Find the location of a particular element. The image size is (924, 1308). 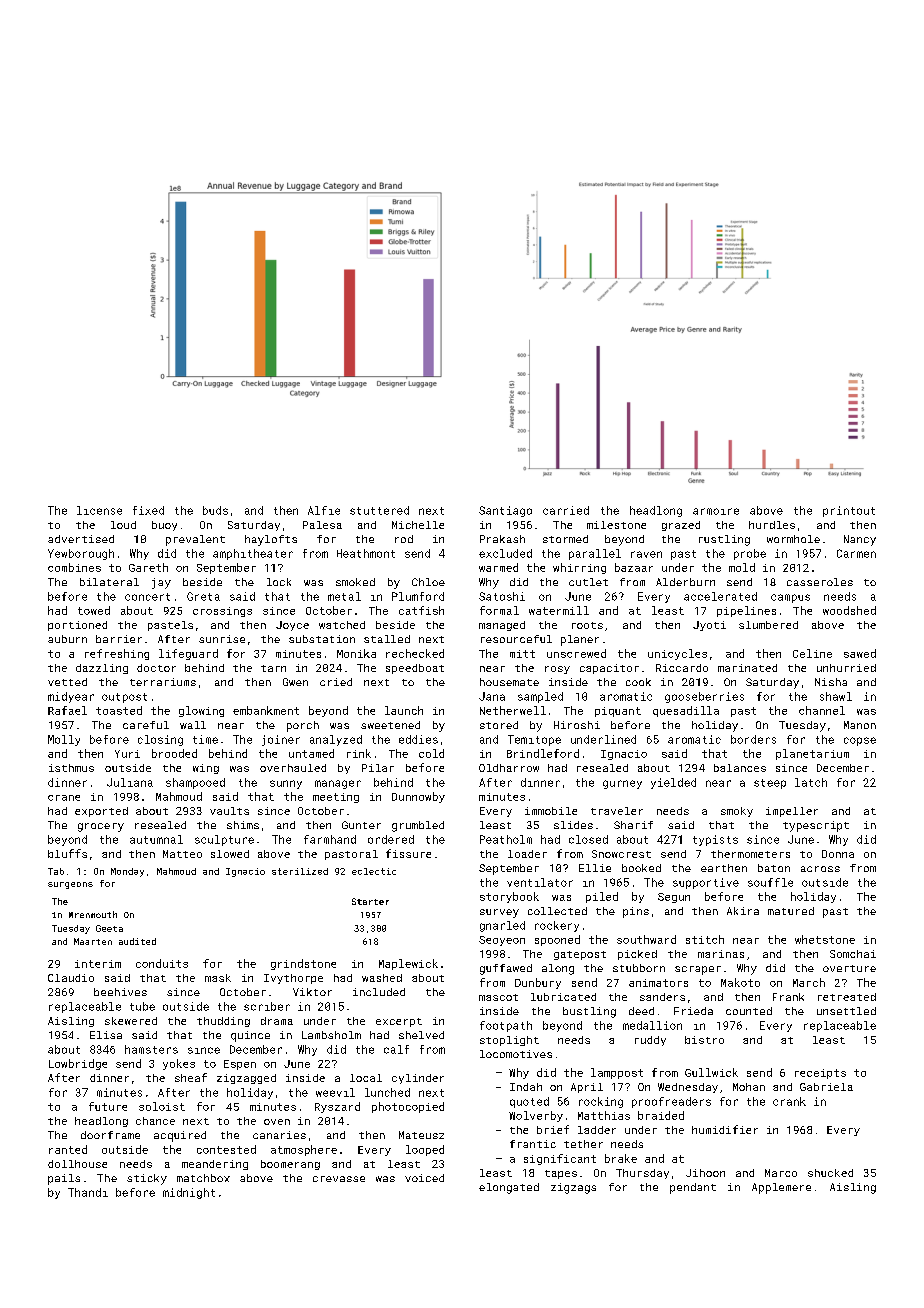

counted is located at coordinates (749, 1011).
